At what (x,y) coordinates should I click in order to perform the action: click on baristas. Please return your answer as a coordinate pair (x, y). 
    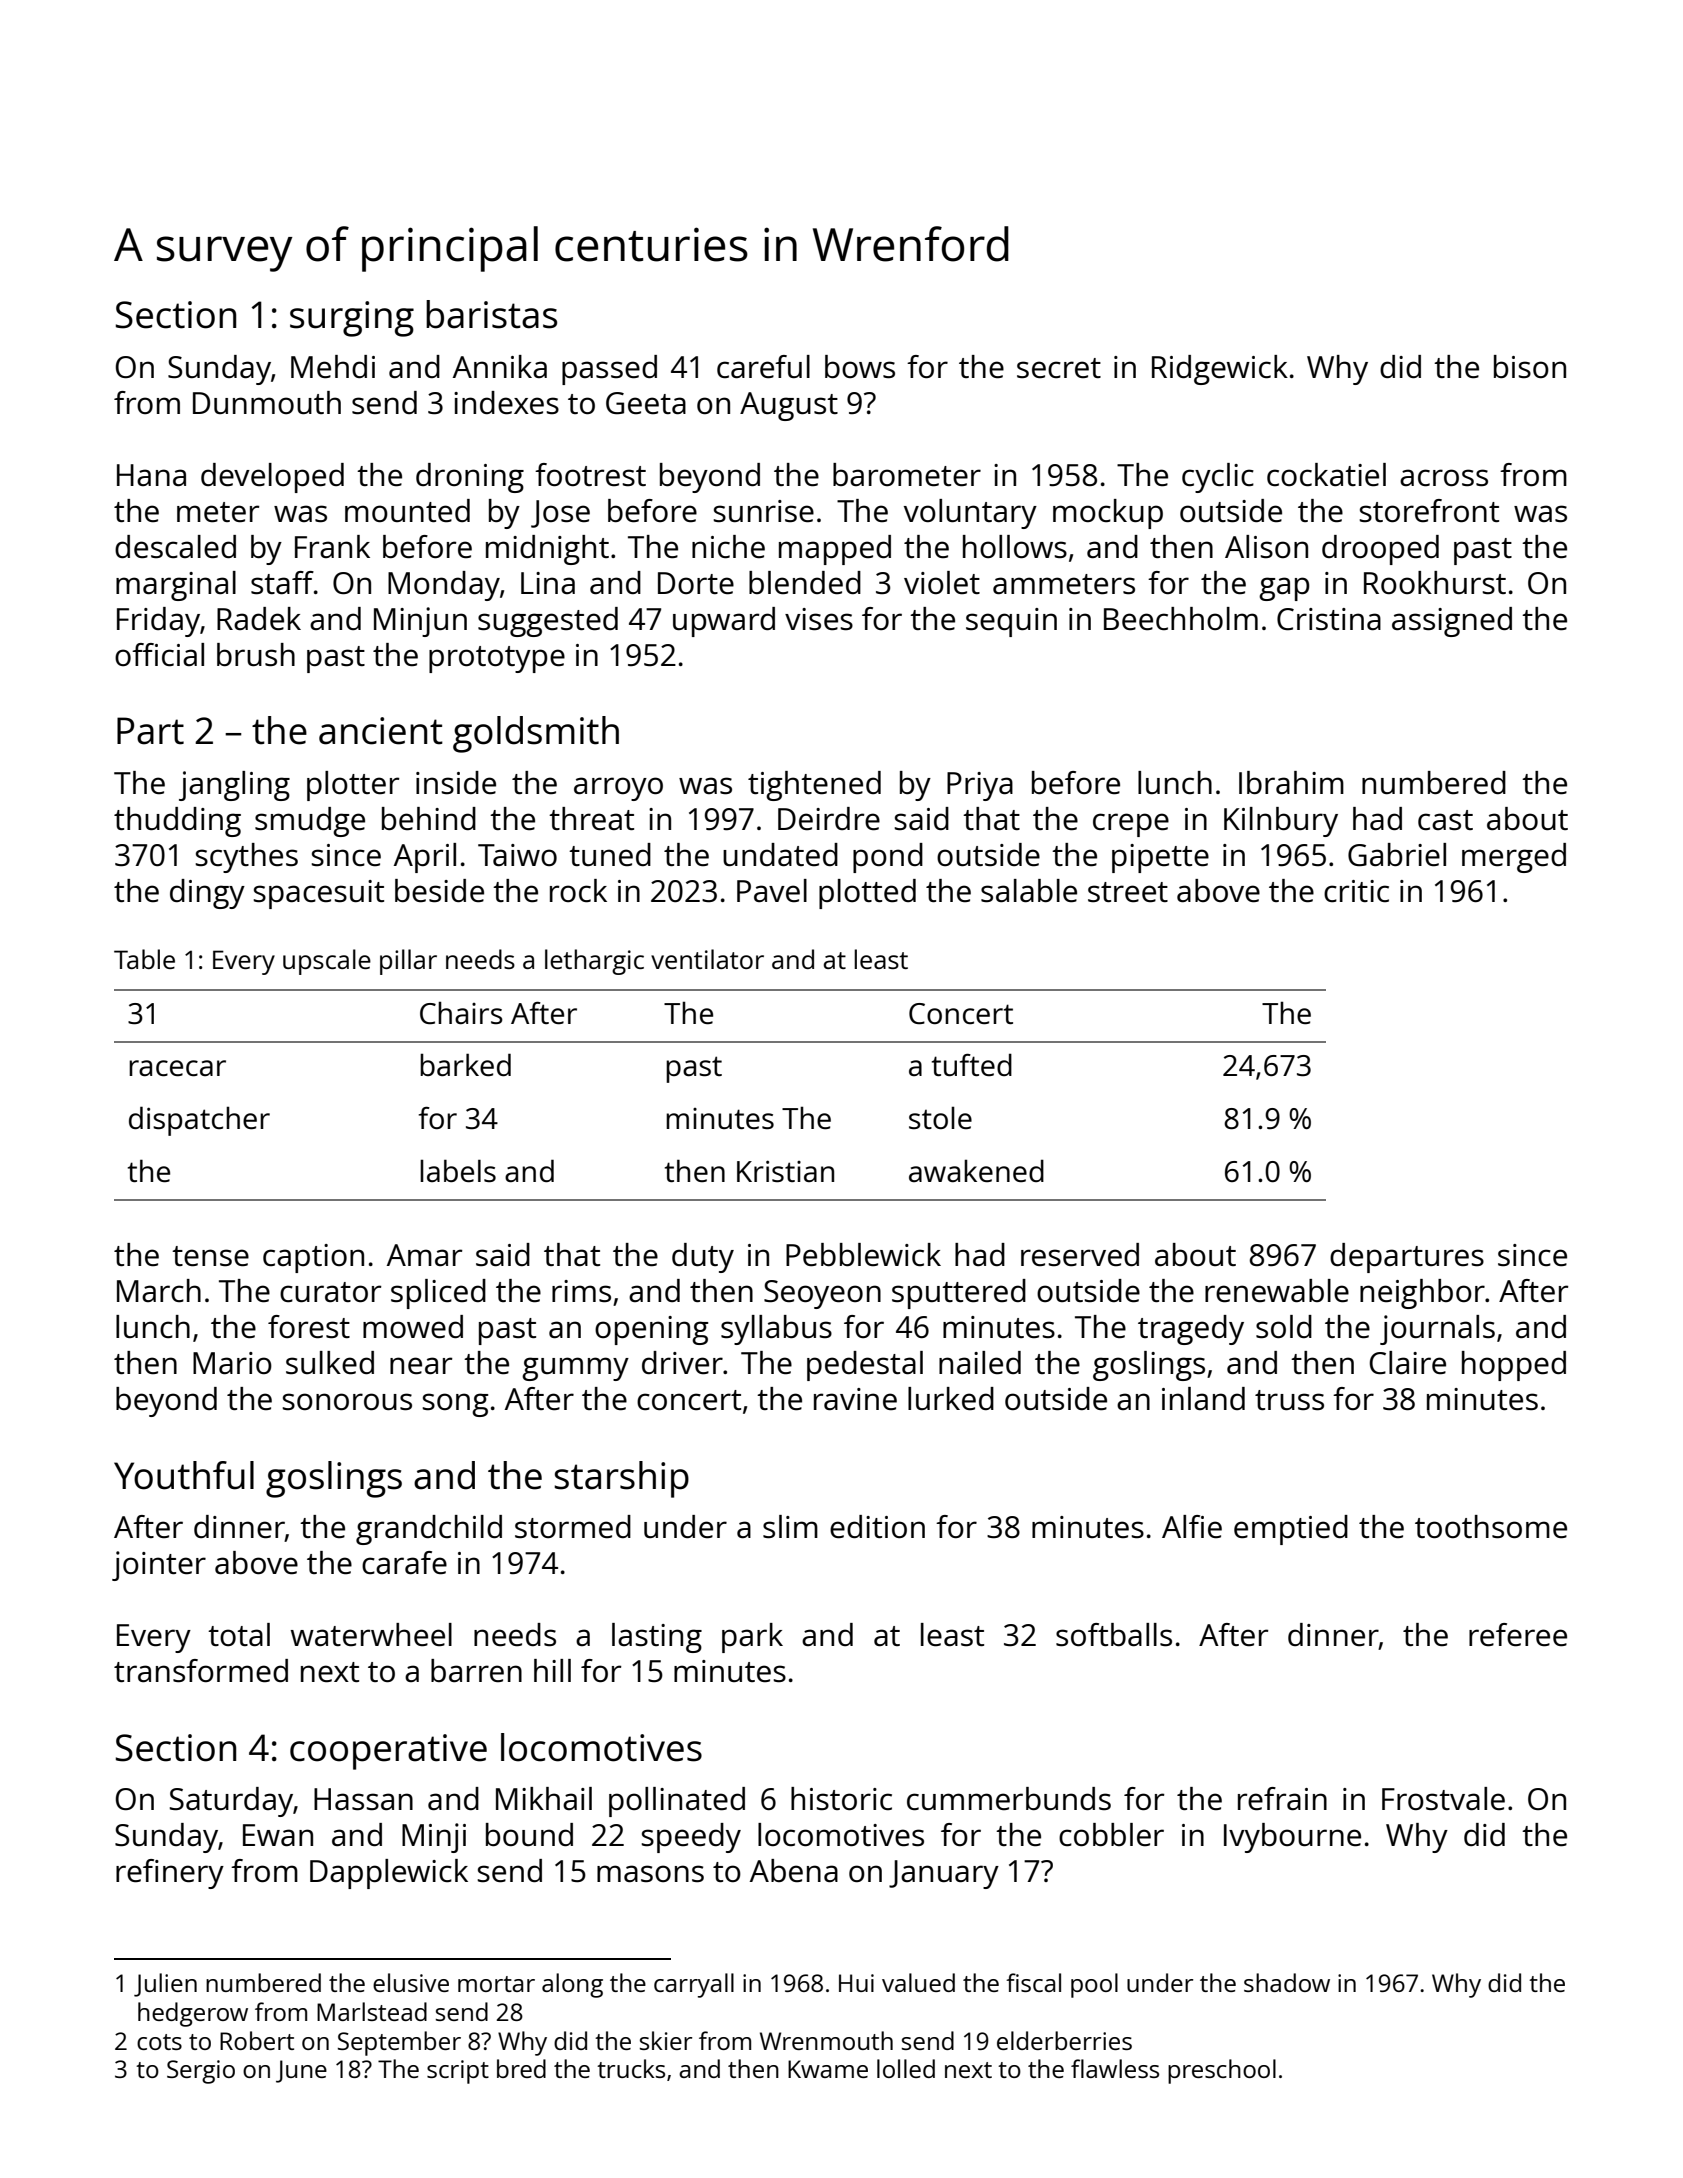
    Looking at the image, I should click on (491, 314).
